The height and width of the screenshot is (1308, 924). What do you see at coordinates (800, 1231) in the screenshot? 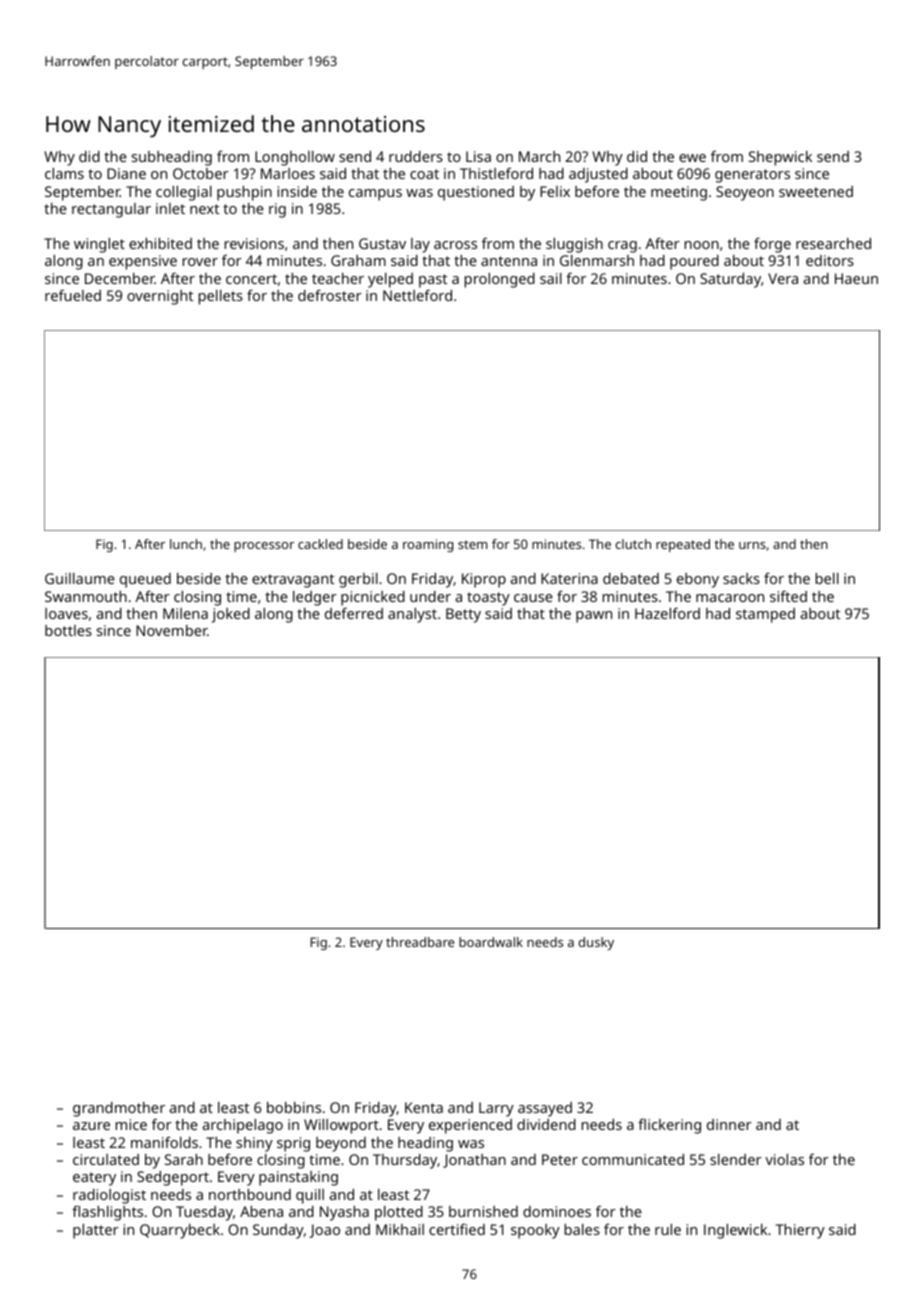
I see `Thierry` at bounding box center [800, 1231].
